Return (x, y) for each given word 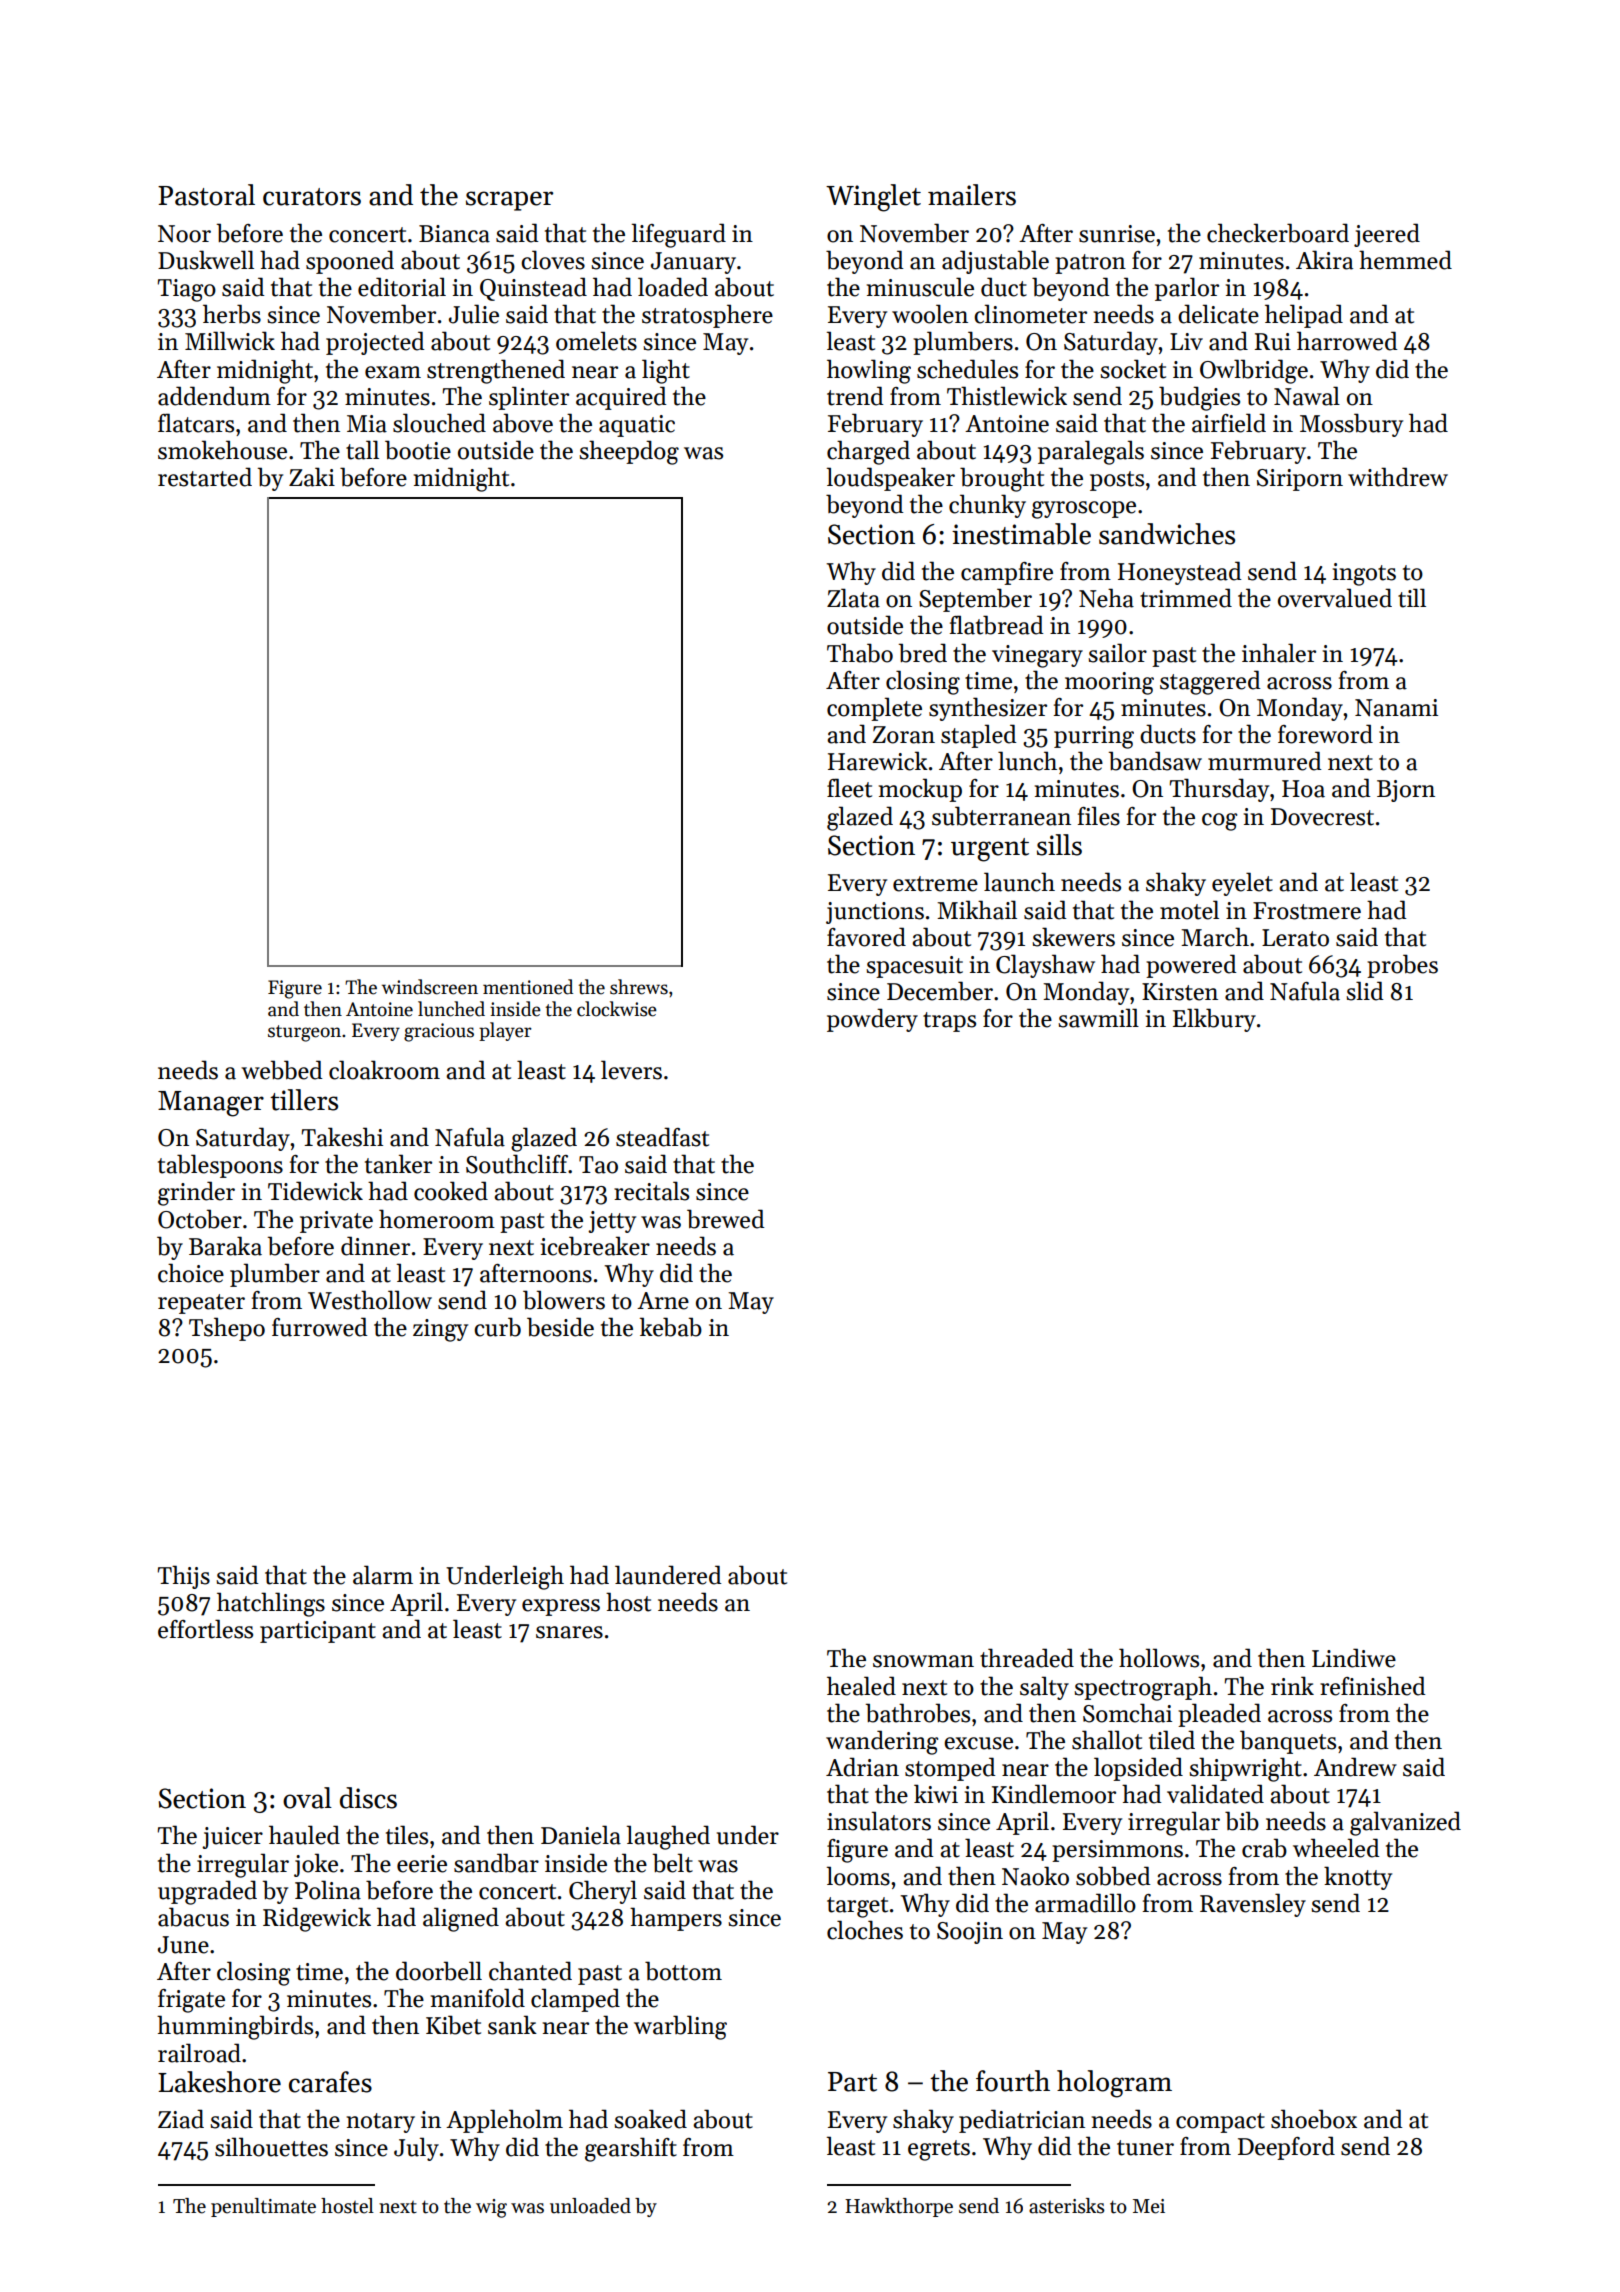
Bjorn (1406, 791)
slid (1365, 991)
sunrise (1117, 234)
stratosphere (707, 316)
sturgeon (304, 1033)
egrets (939, 2150)
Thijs (183, 1577)
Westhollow (370, 1300)
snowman (923, 1661)
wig (491, 2208)
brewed (726, 1219)
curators (312, 197)
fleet (849, 788)
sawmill (1098, 1018)
